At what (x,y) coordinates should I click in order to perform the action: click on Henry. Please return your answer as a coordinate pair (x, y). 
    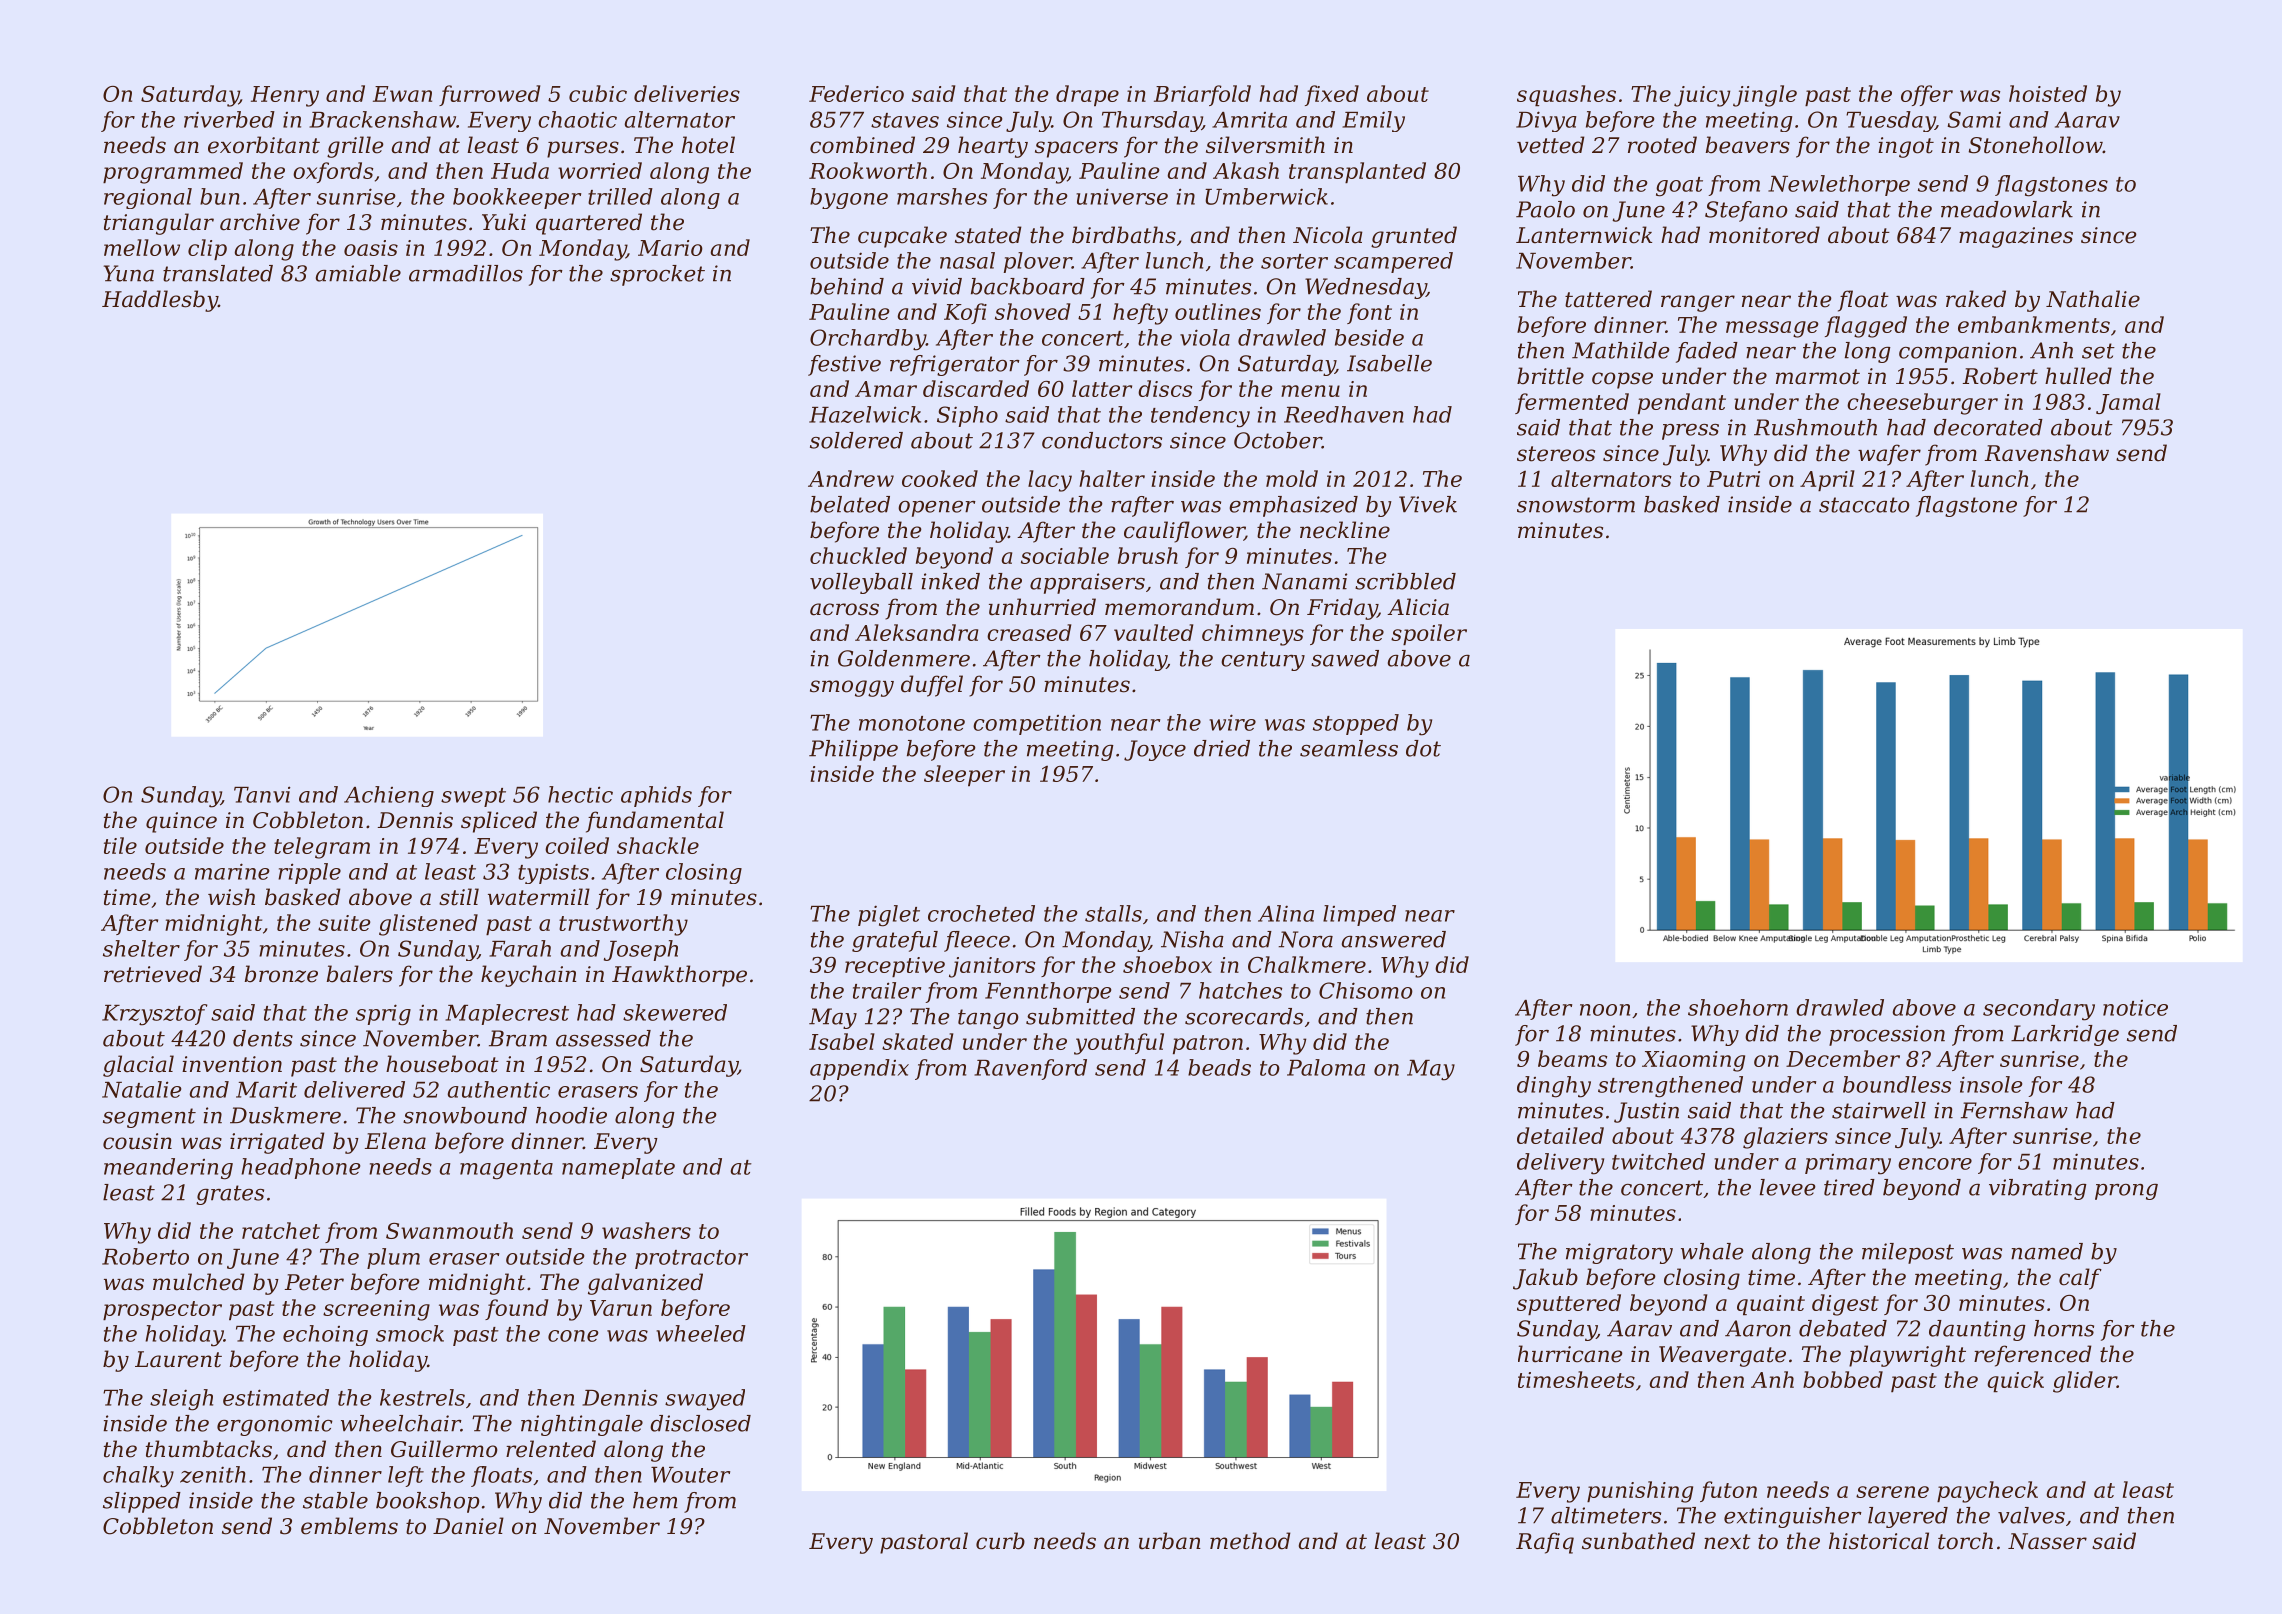
    Looking at the image, I should click on (285, 96).
